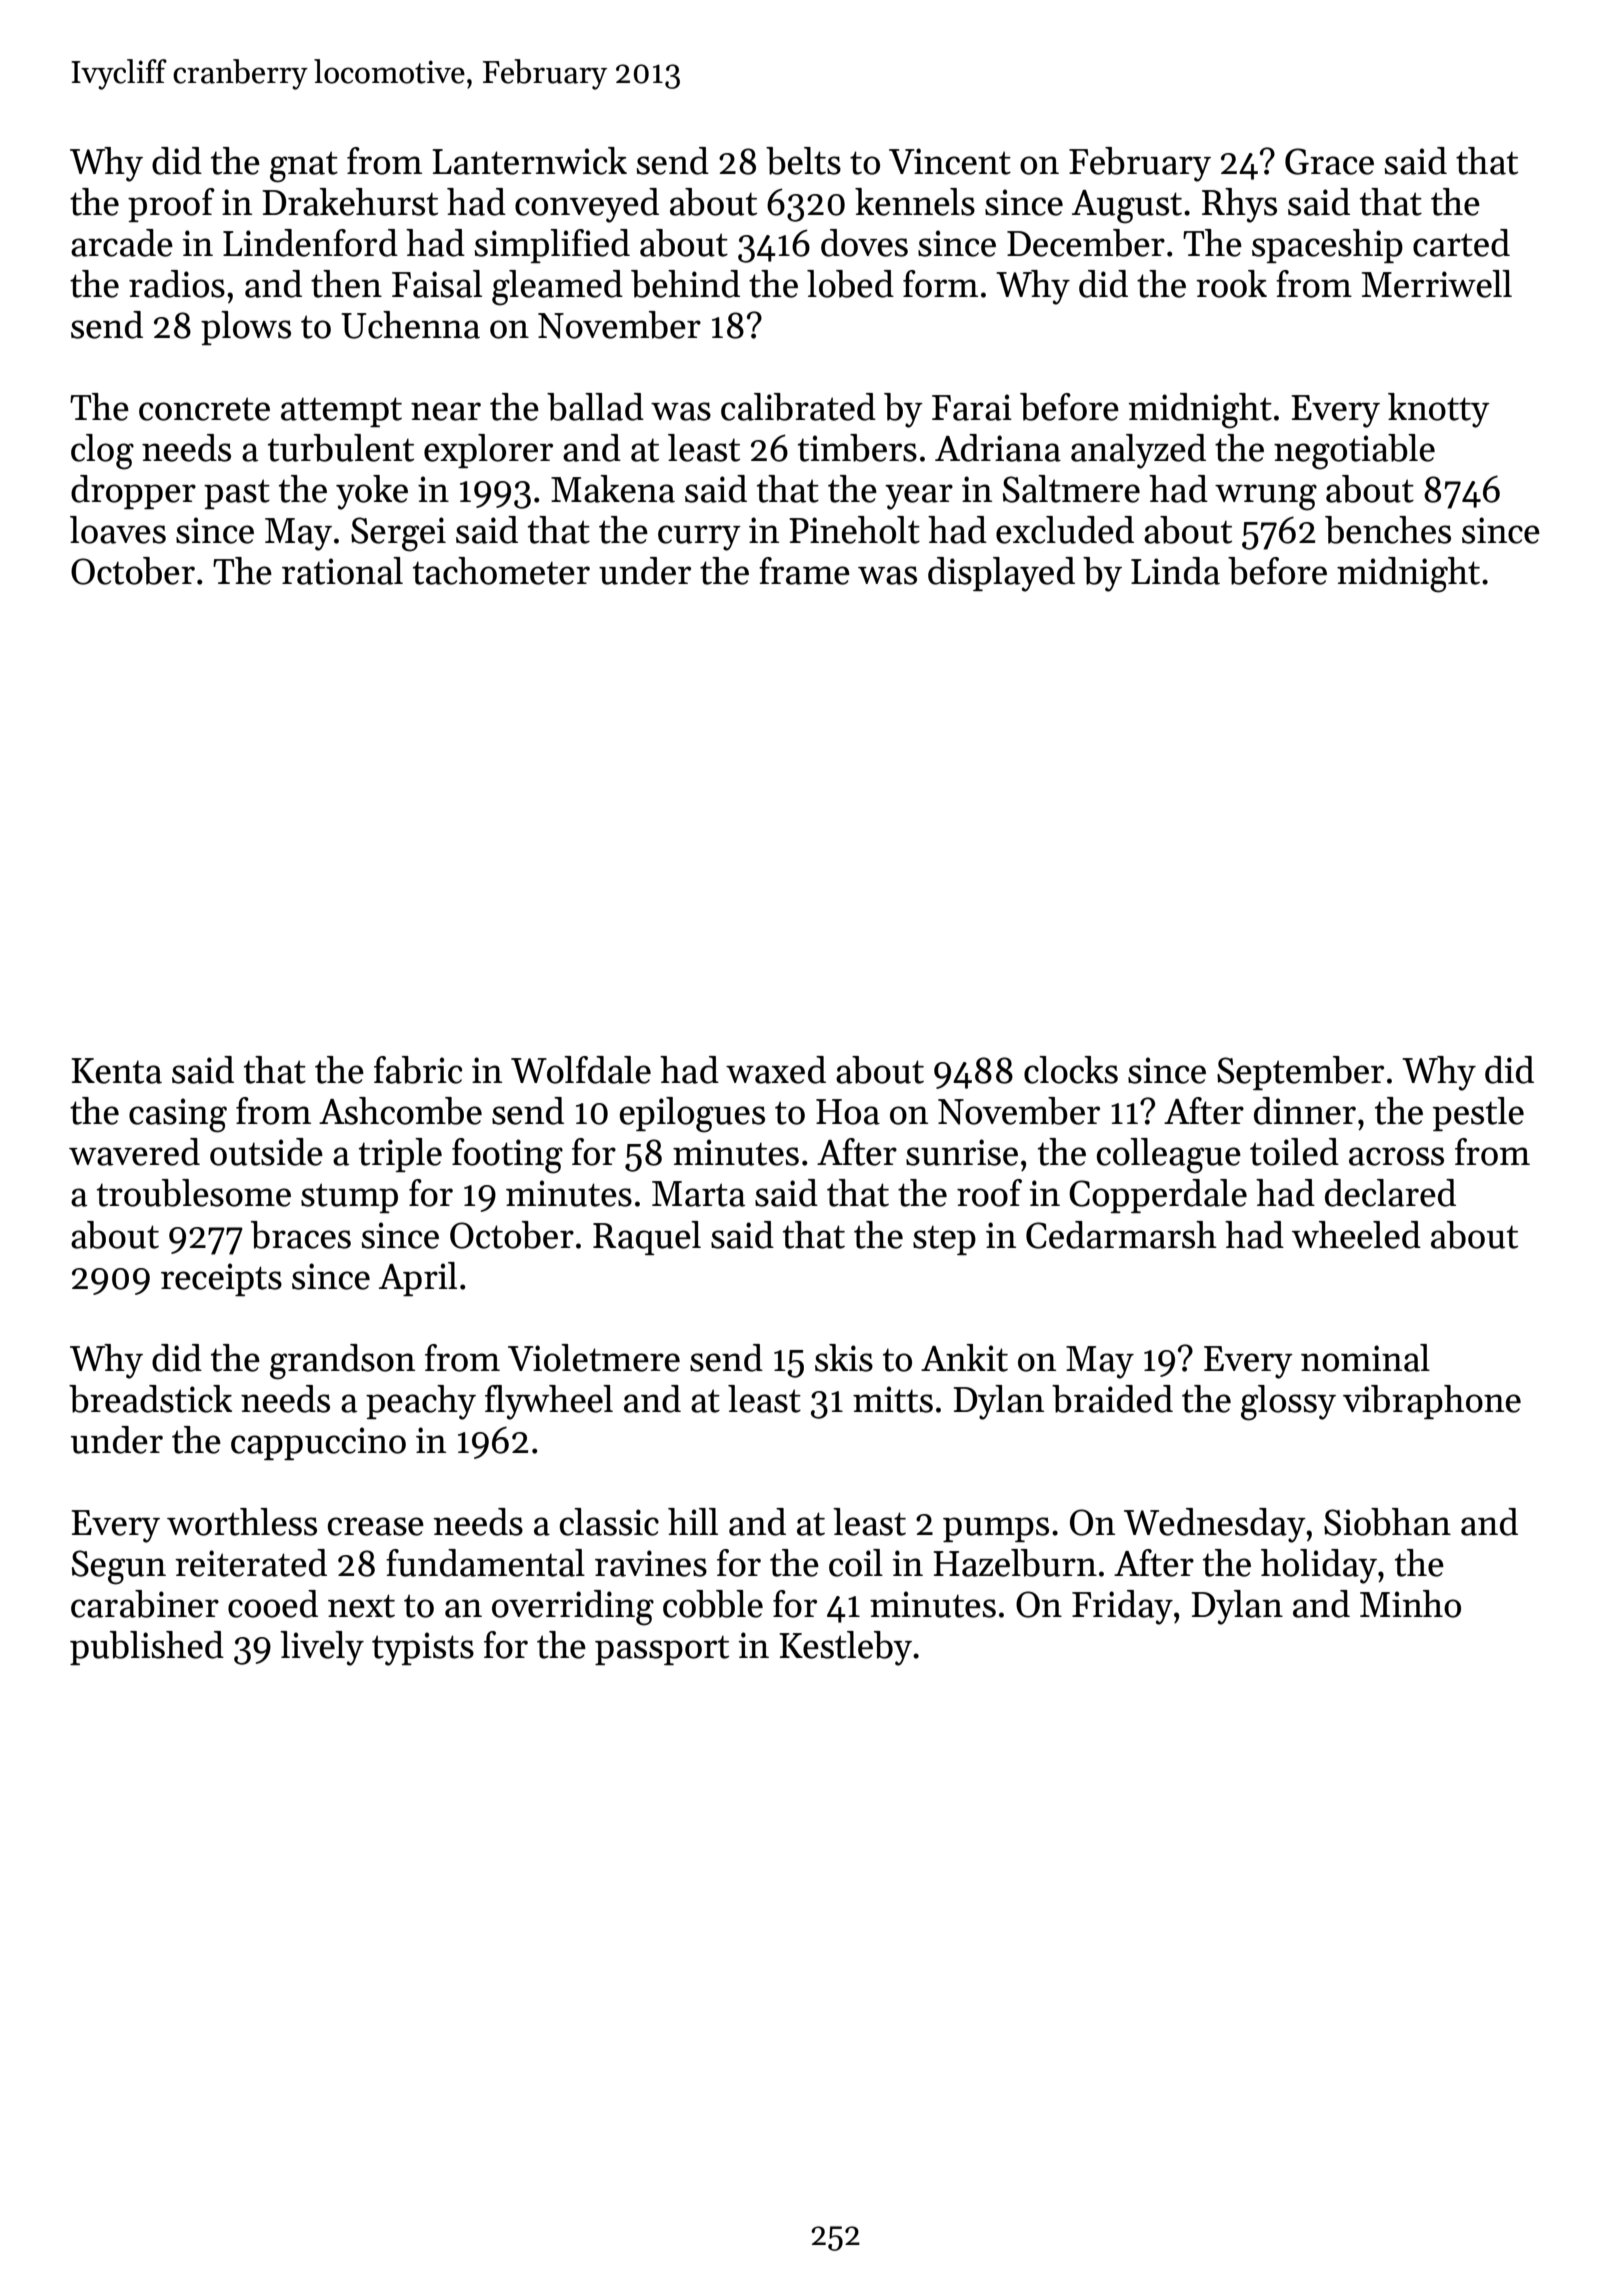 Image resolution: width=1620 pixels, height=2292 pixels. What do you see at coordinates (1300, 1073) in the screenshot?
I see `September` at bounding box center [1300, 1073].
